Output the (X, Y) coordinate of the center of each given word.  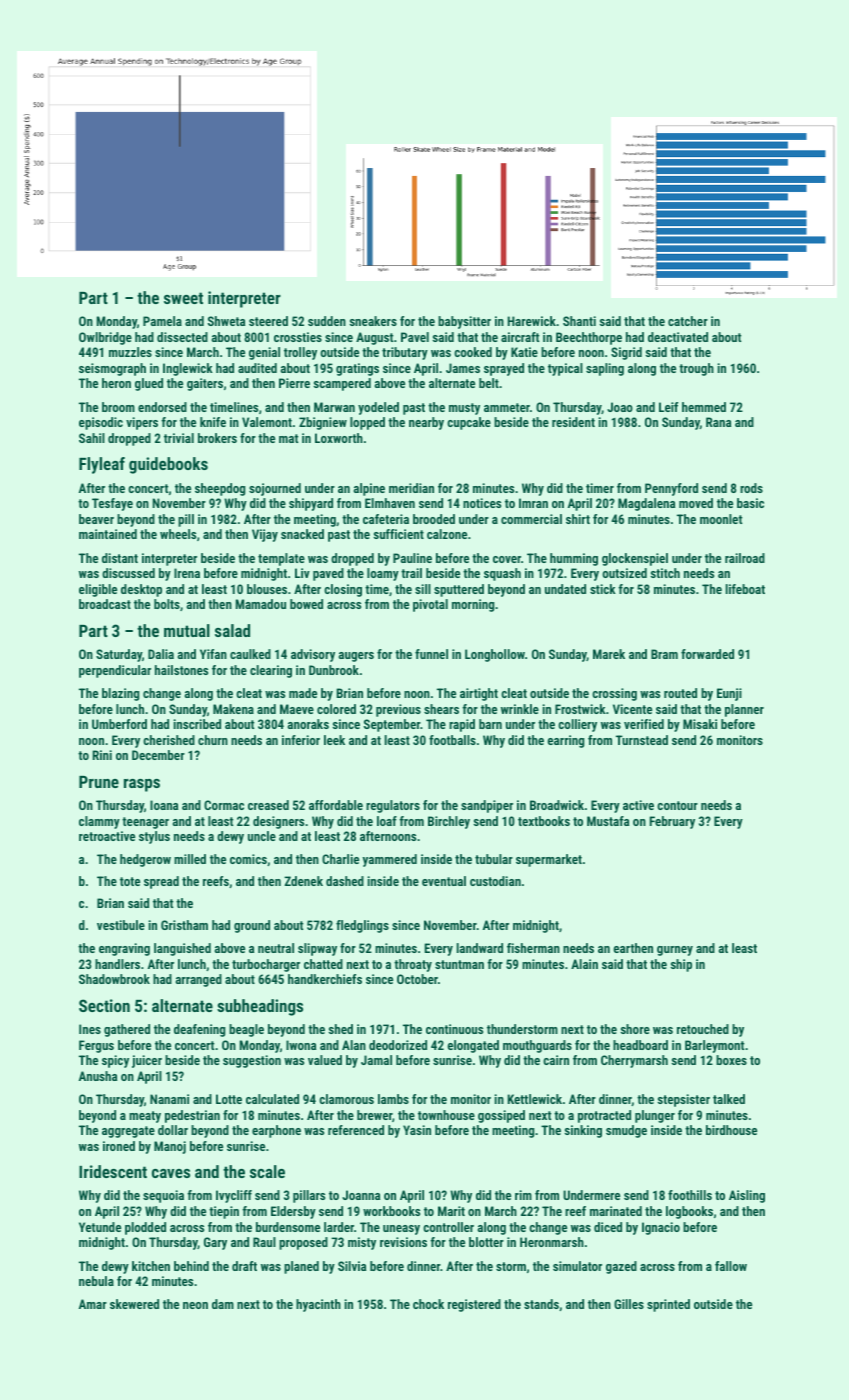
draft (244, 1266)
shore (635, 1029)
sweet (183, 298)
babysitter (464, 322)
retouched (703, 1029)
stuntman (459, 964)
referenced (356, 1130)
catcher (688, 321)
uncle (262, 836)
